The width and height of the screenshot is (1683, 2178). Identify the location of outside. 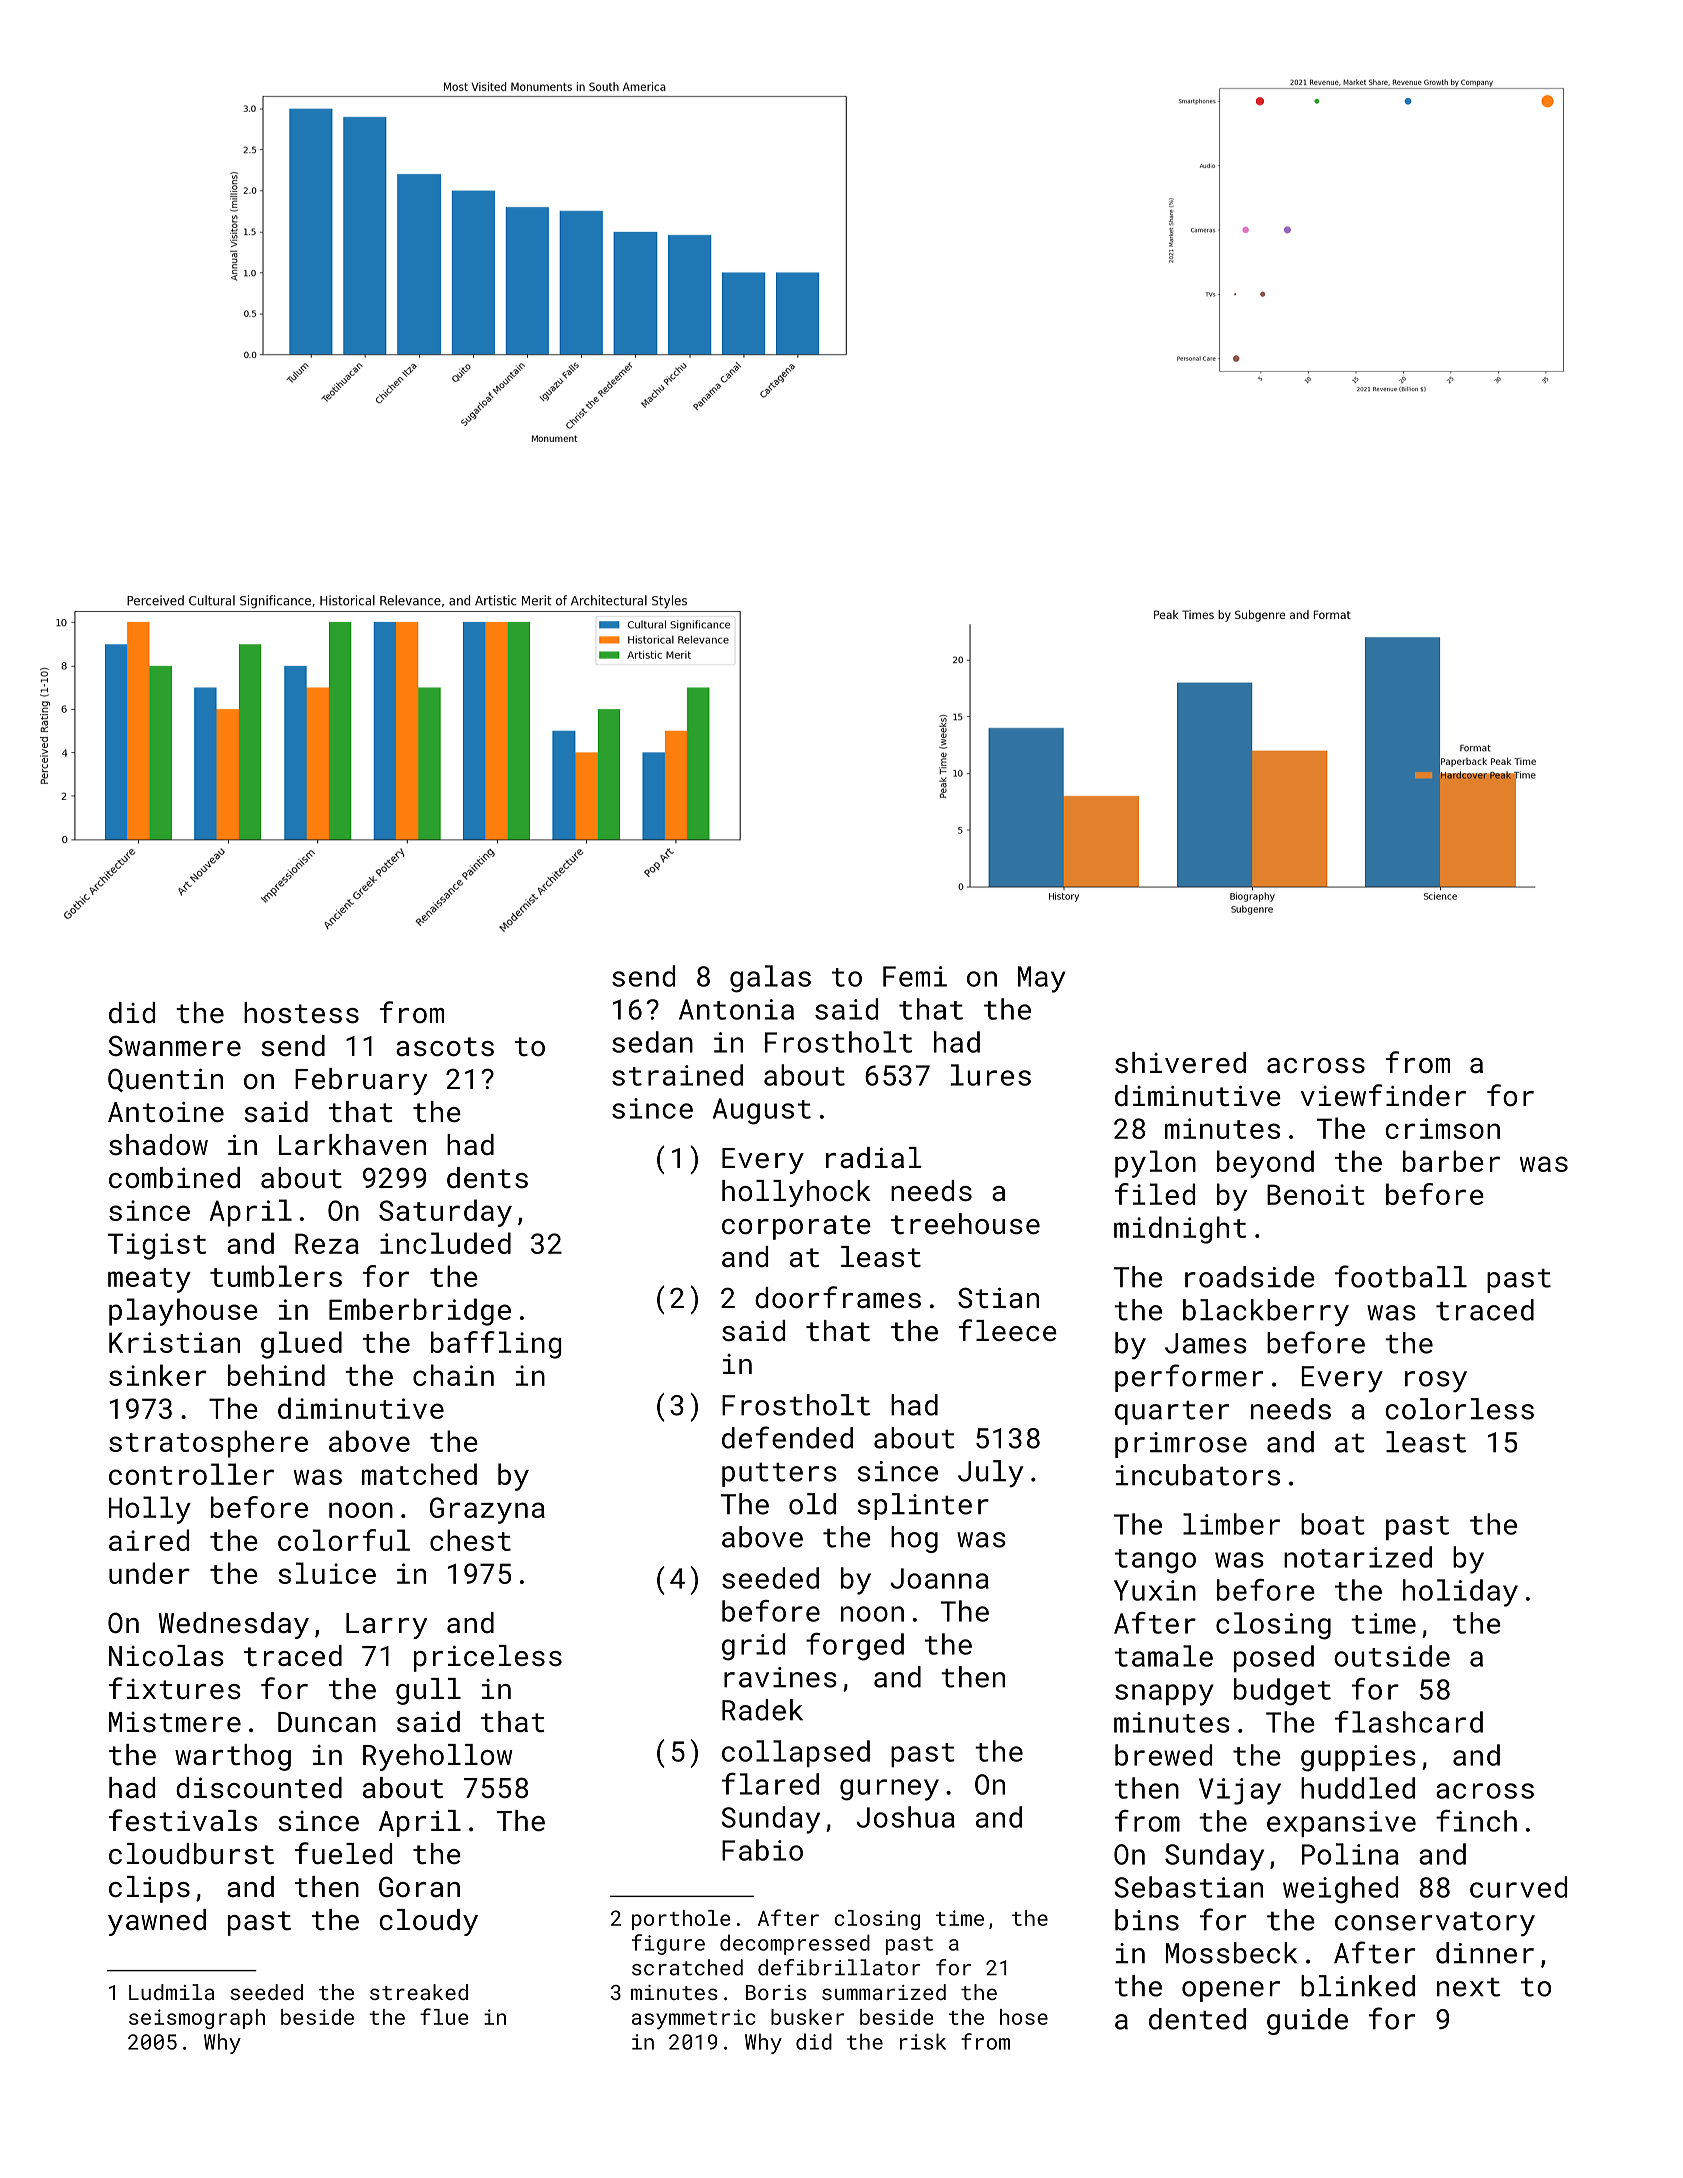
(1392, 1656).
